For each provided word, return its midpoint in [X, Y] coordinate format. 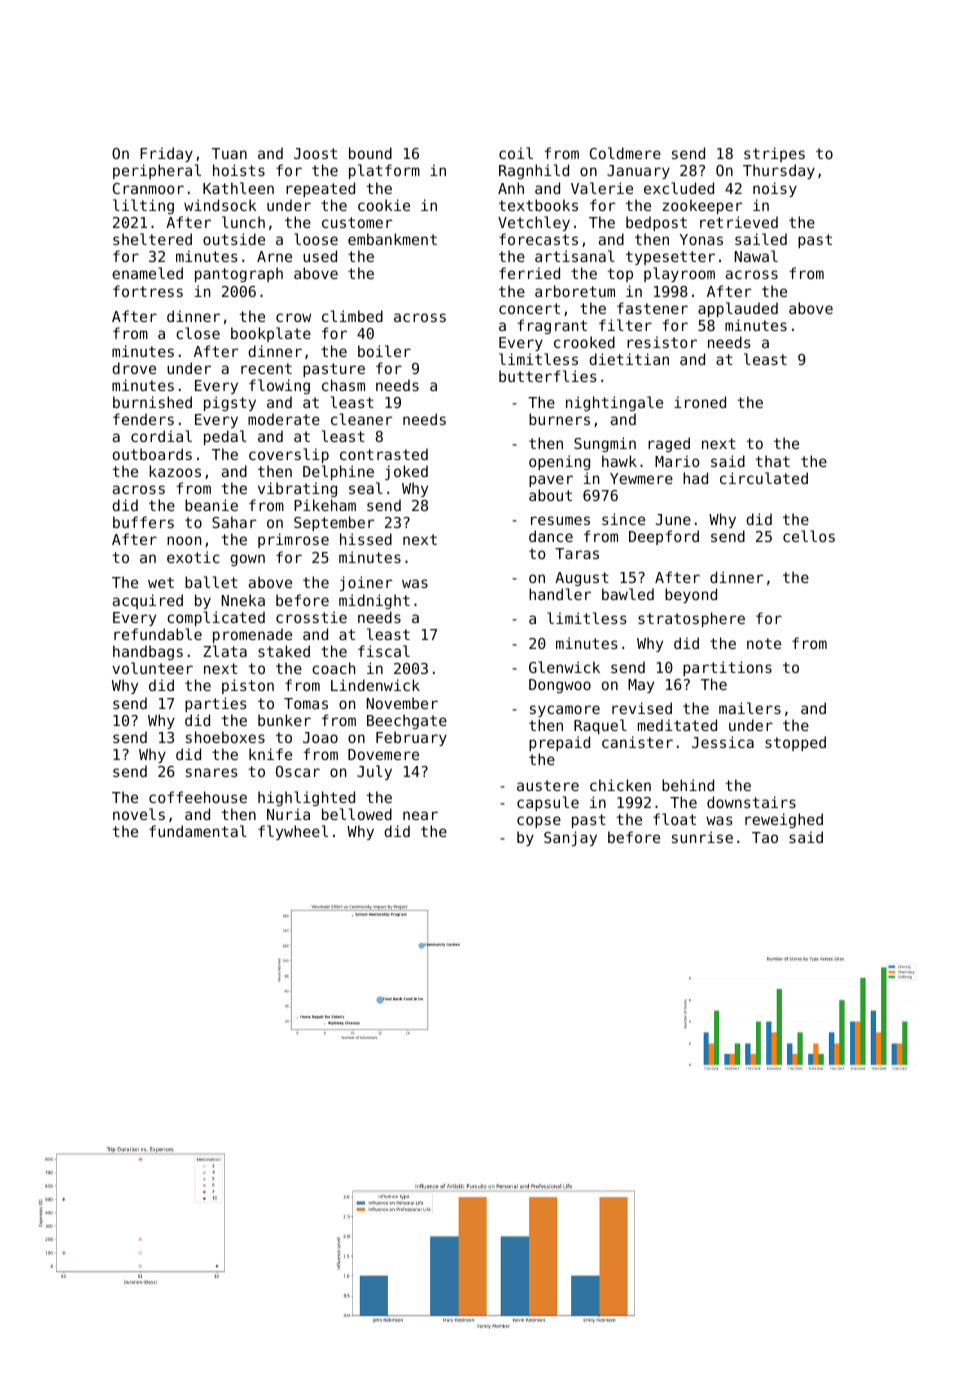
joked [406, 472]
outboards [152, 454]
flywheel [293, 832]
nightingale [614, 403]
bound [370, 153]
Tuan [229, 153]
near [420, 815]
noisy [775, 189]
